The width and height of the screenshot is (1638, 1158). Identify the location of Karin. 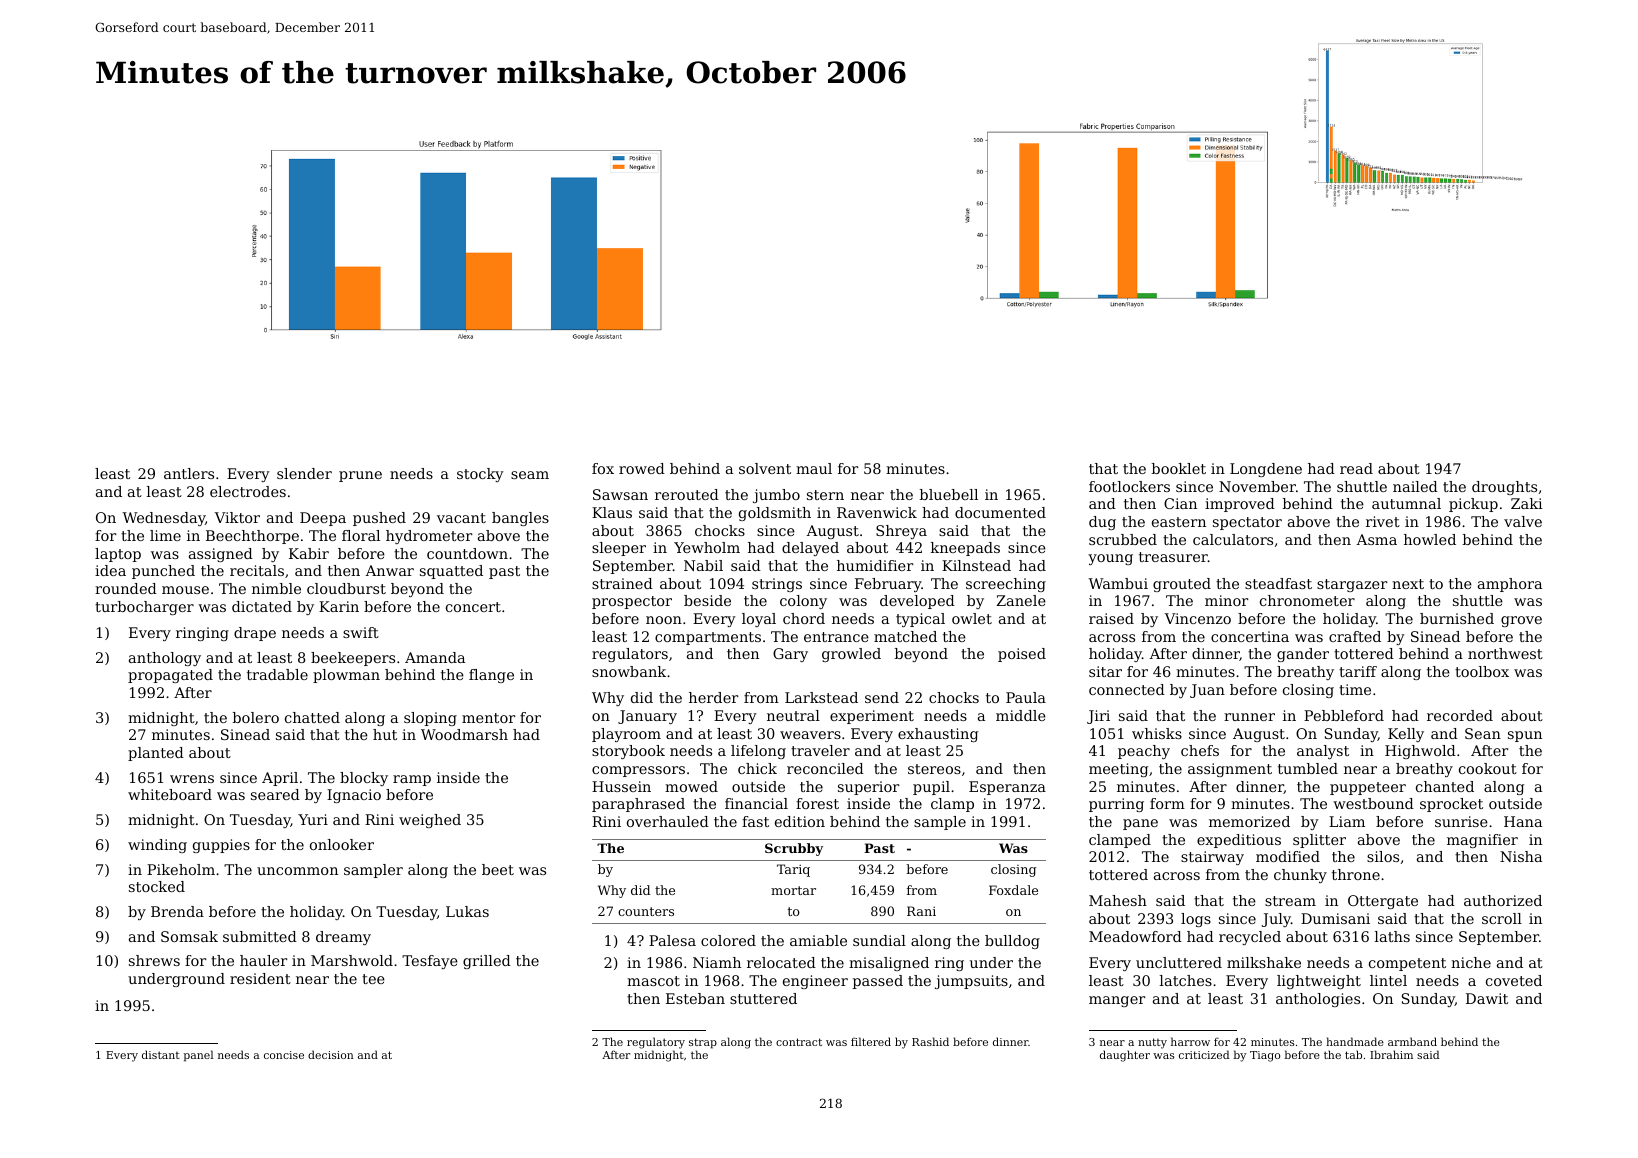
(339, 606).
